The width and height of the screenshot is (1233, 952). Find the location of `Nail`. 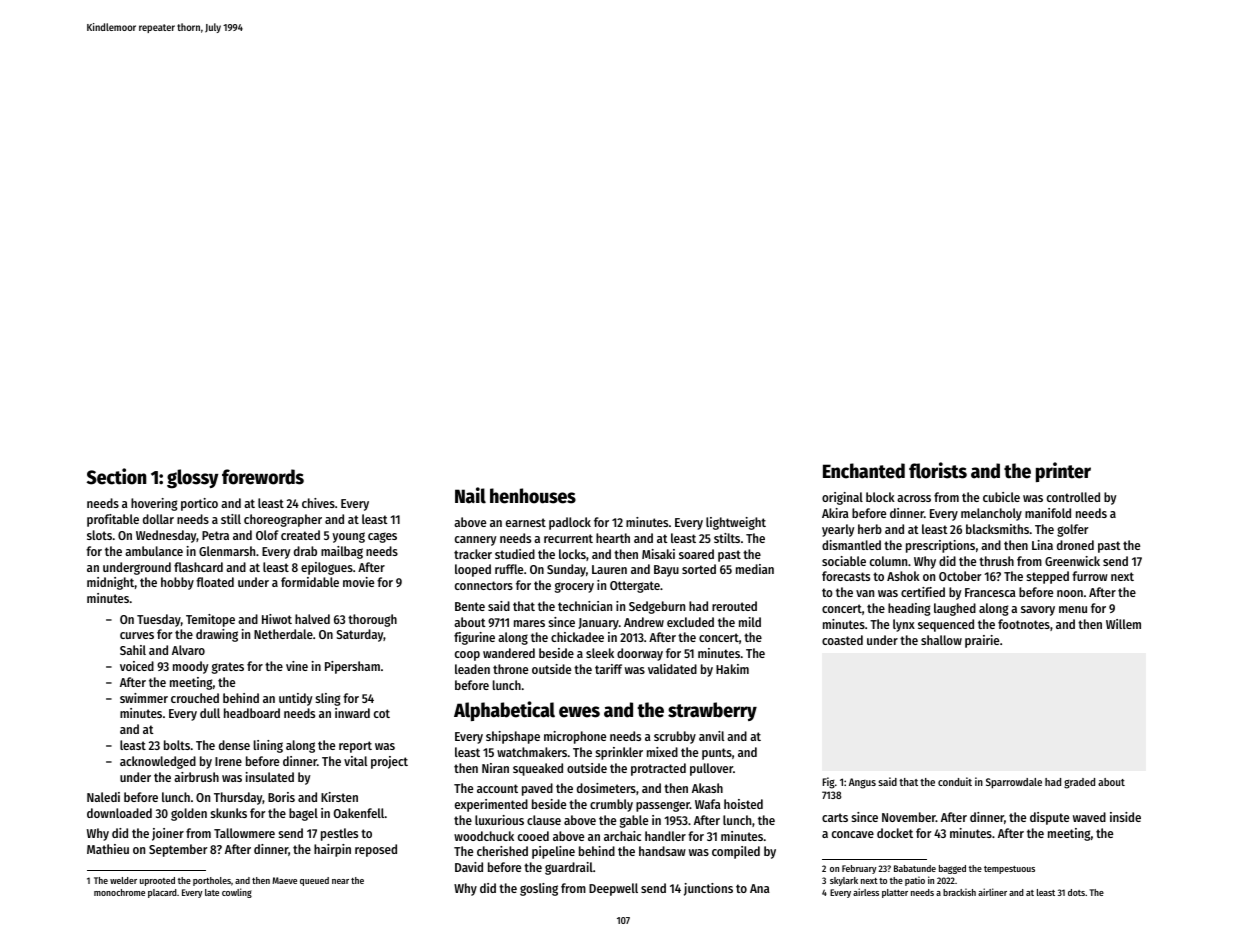

Nail is located at coordinates (470, 495).
